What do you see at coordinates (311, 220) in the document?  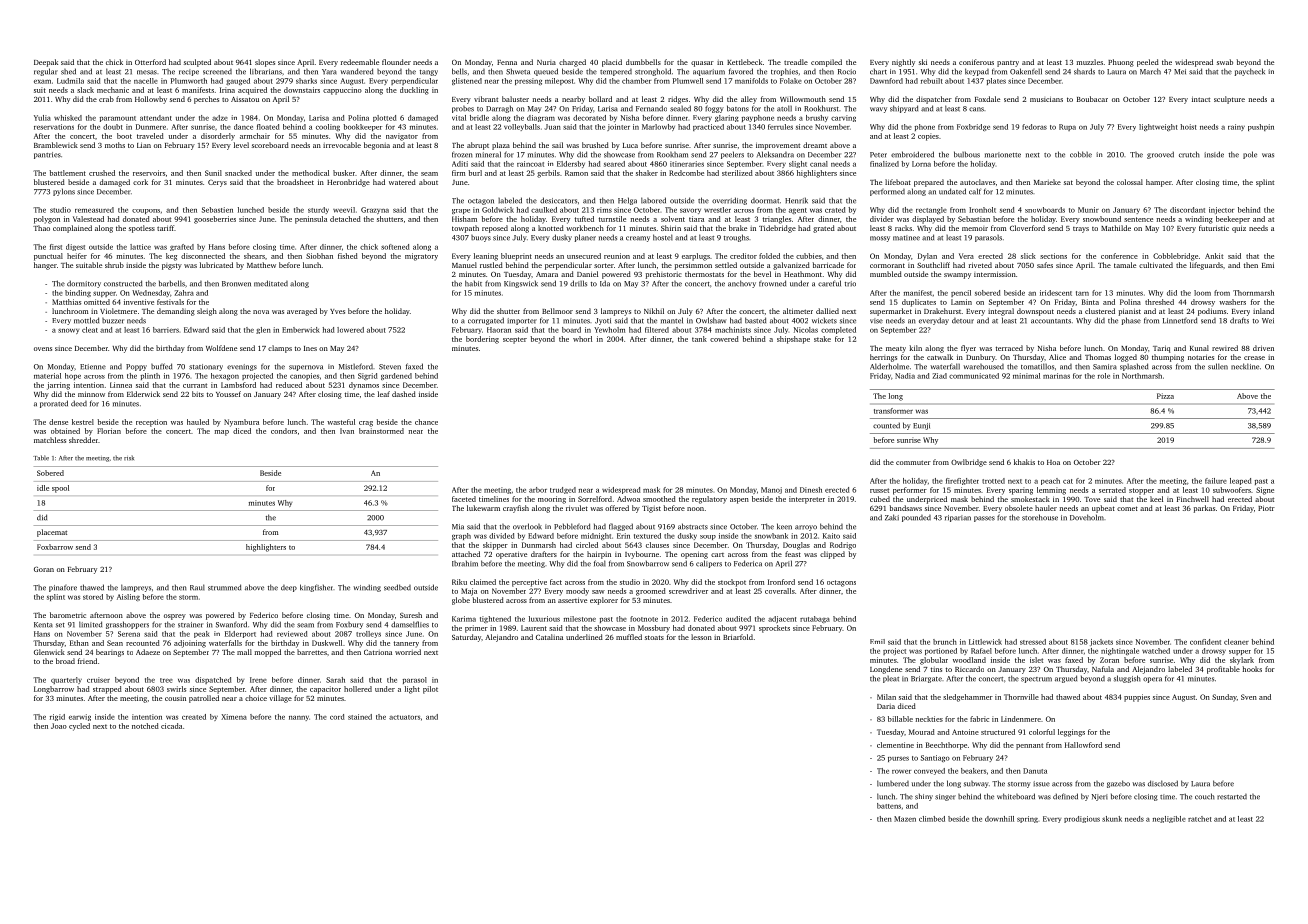 I see `peninsula` at bounding box center [311, 220].
